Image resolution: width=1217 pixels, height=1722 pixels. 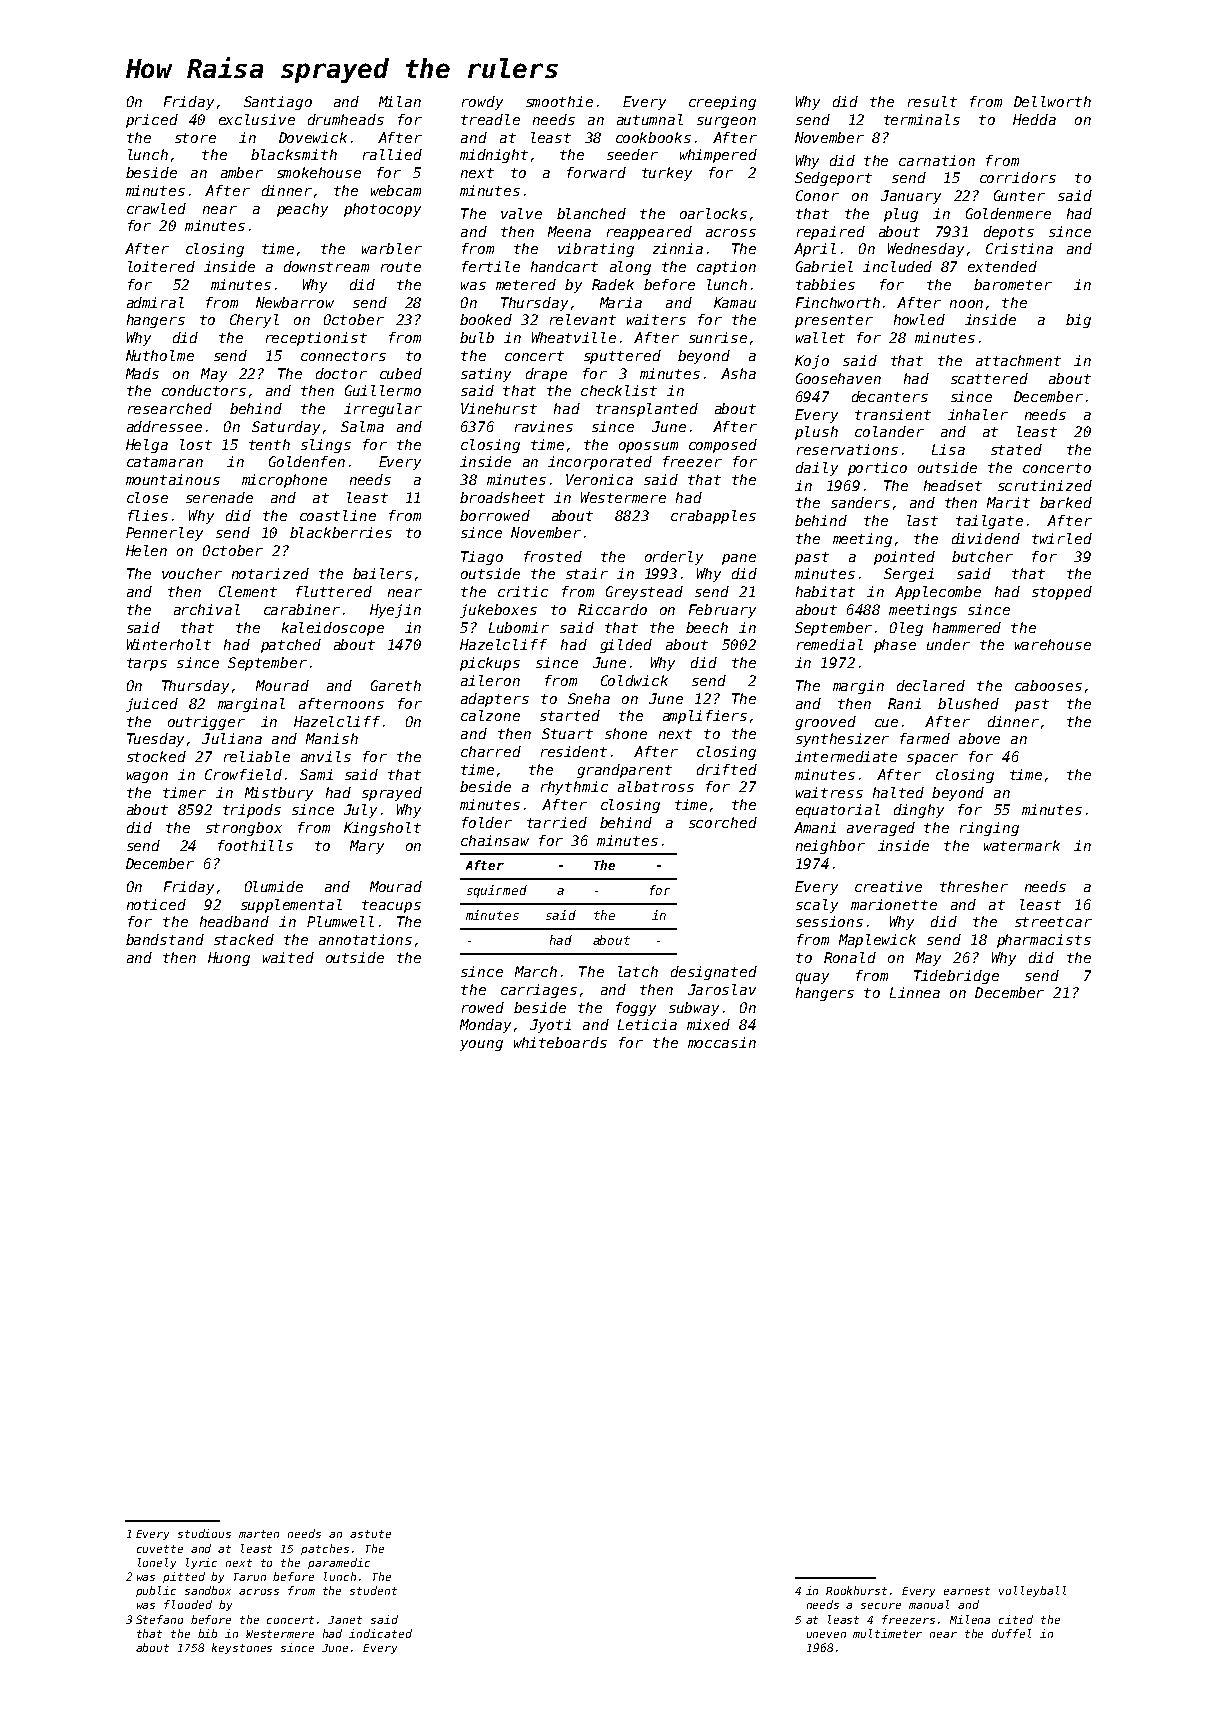 I want to click on young, so click(x=481, y=1045).
